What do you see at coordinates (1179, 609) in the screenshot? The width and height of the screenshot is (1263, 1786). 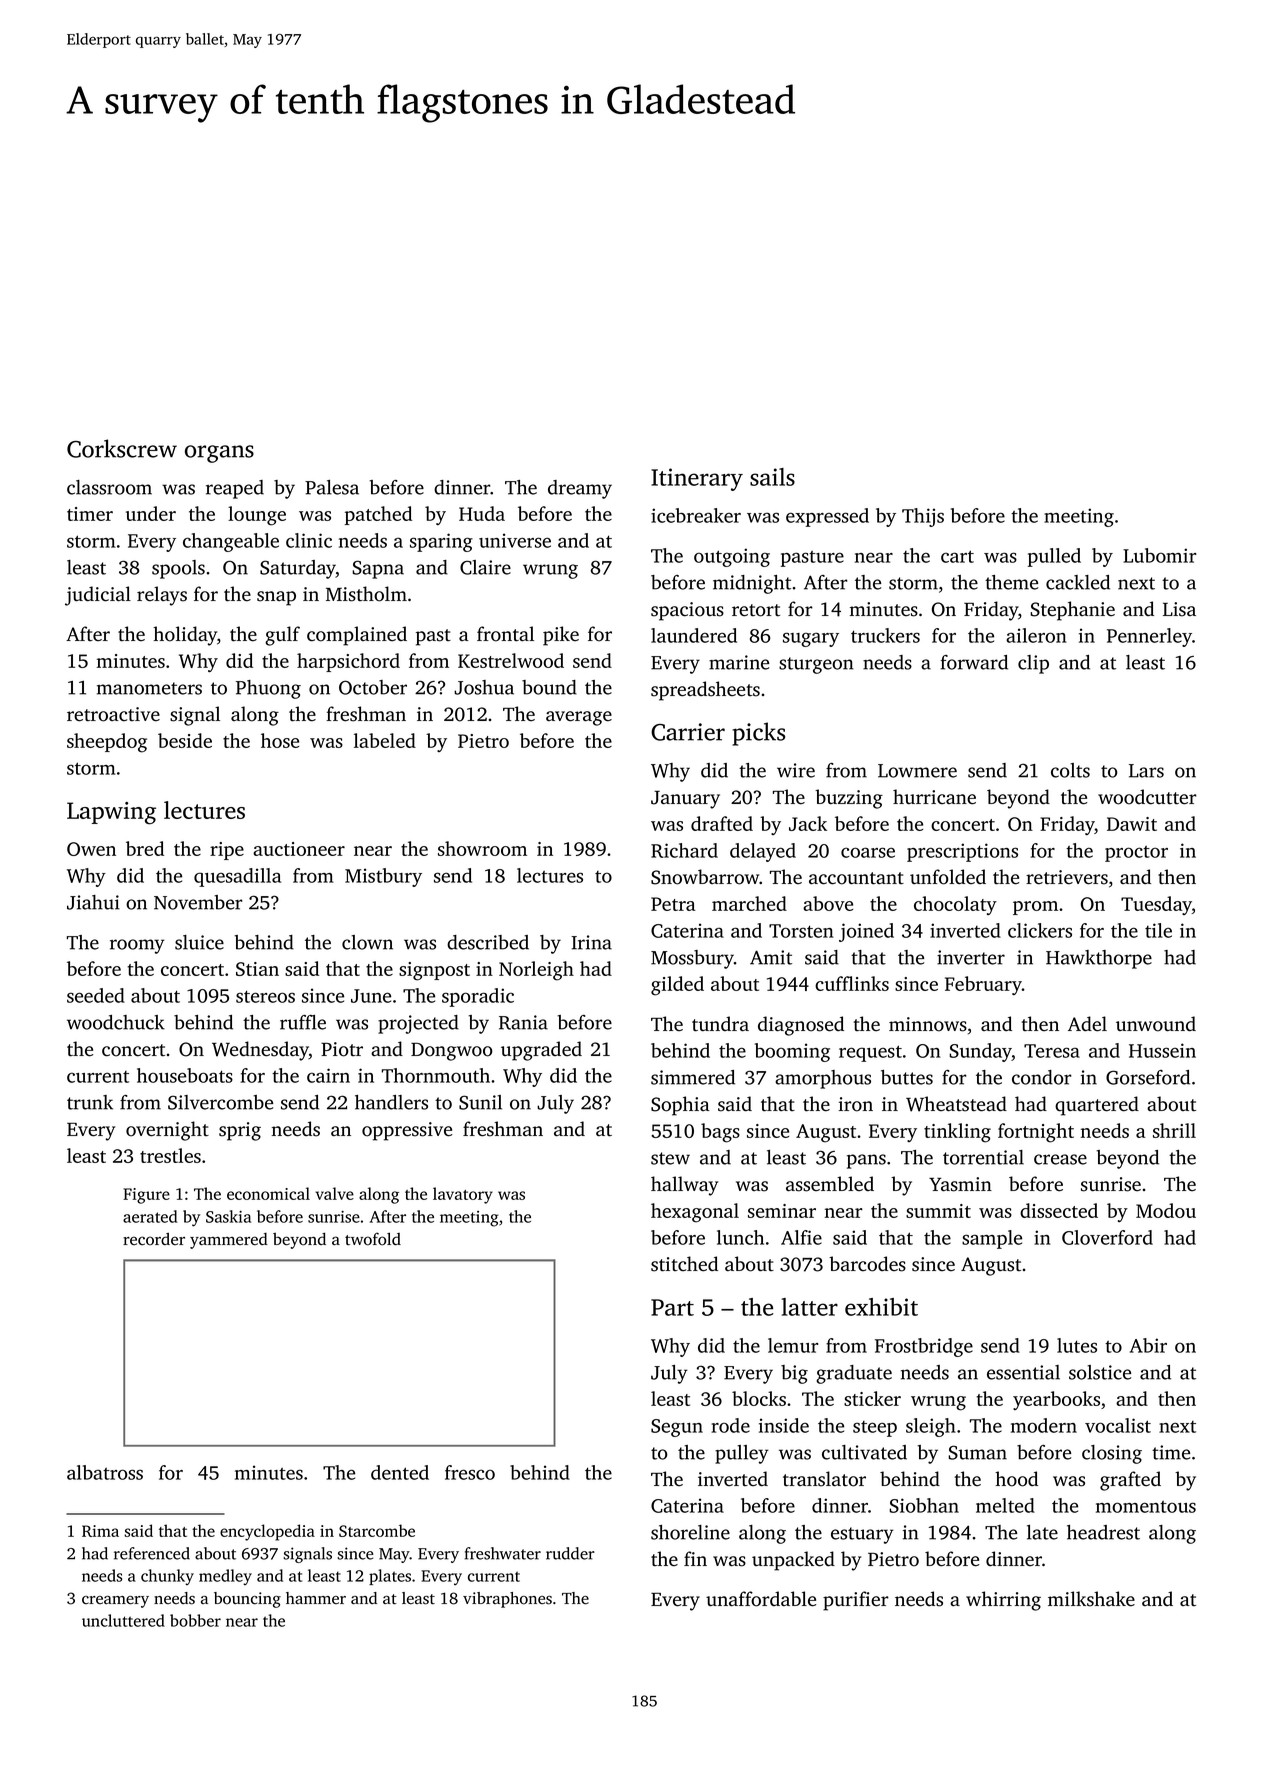 I see `Lisa` at bounding box center [1179, 609].
